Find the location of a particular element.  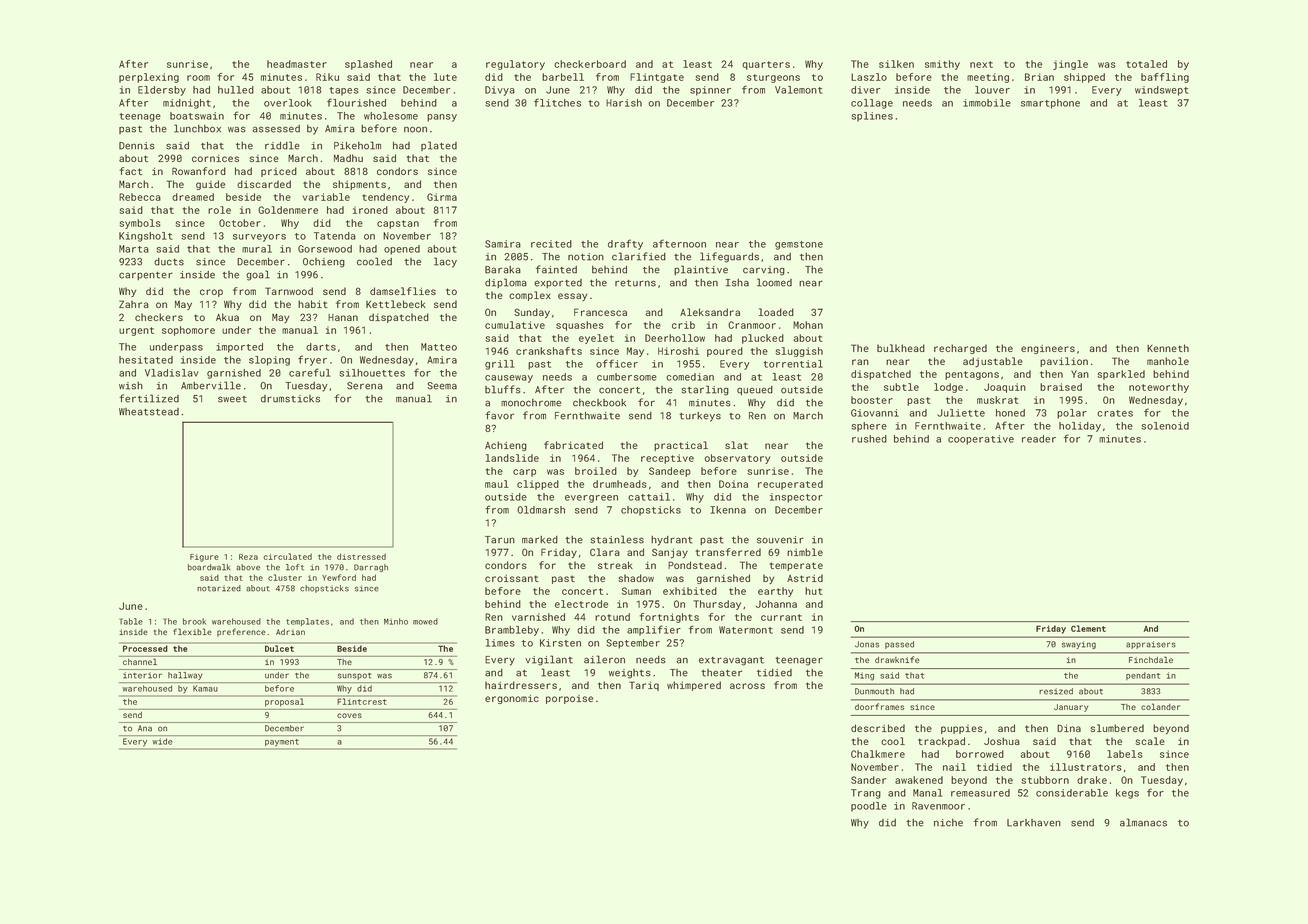

plated is located at coordinates (439, 146).
